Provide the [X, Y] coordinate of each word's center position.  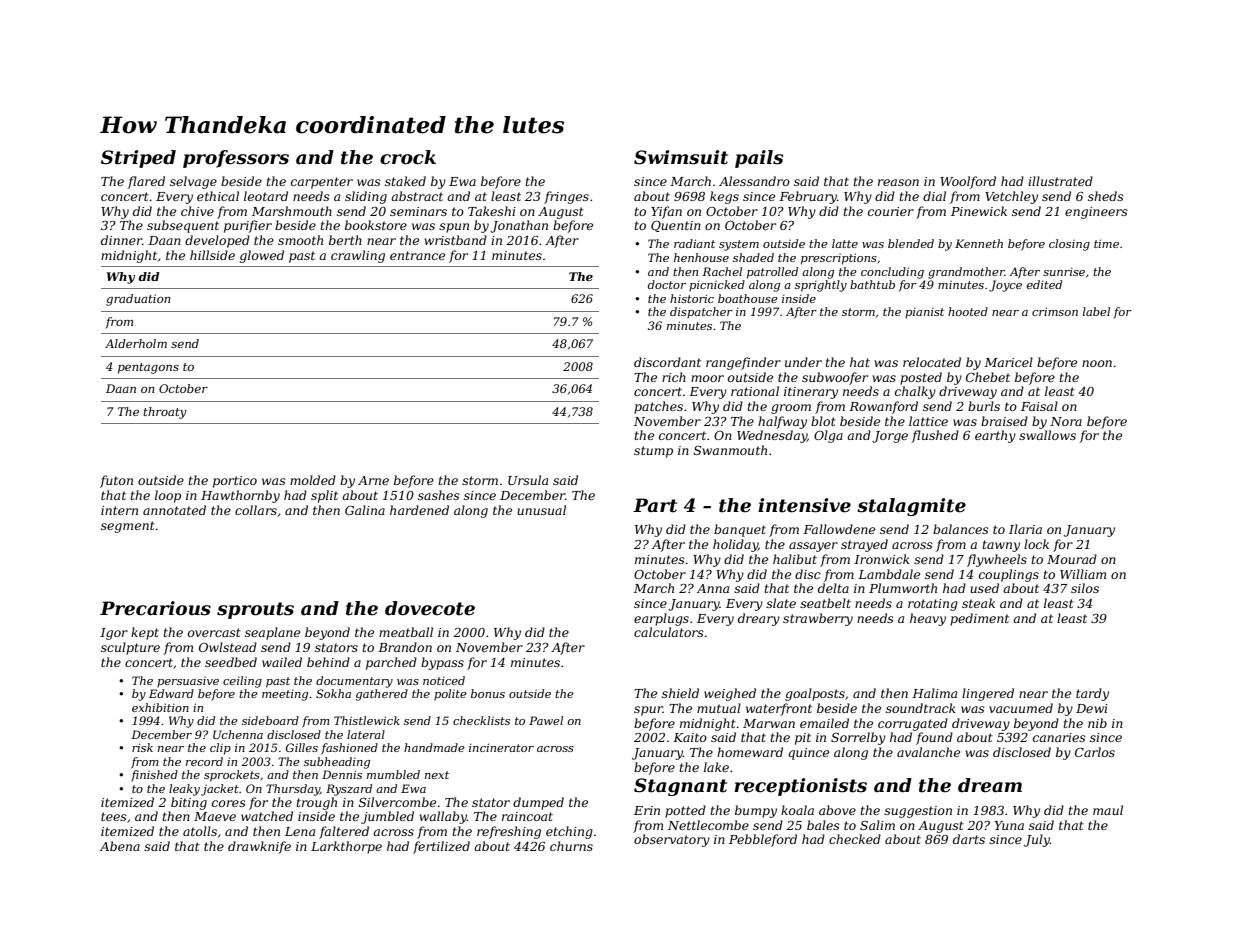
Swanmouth [730, 450]
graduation [138, 300]
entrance [417, 255]
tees [114, 816]
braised [1004, 421]
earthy [995, 436]
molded [313, 480]
